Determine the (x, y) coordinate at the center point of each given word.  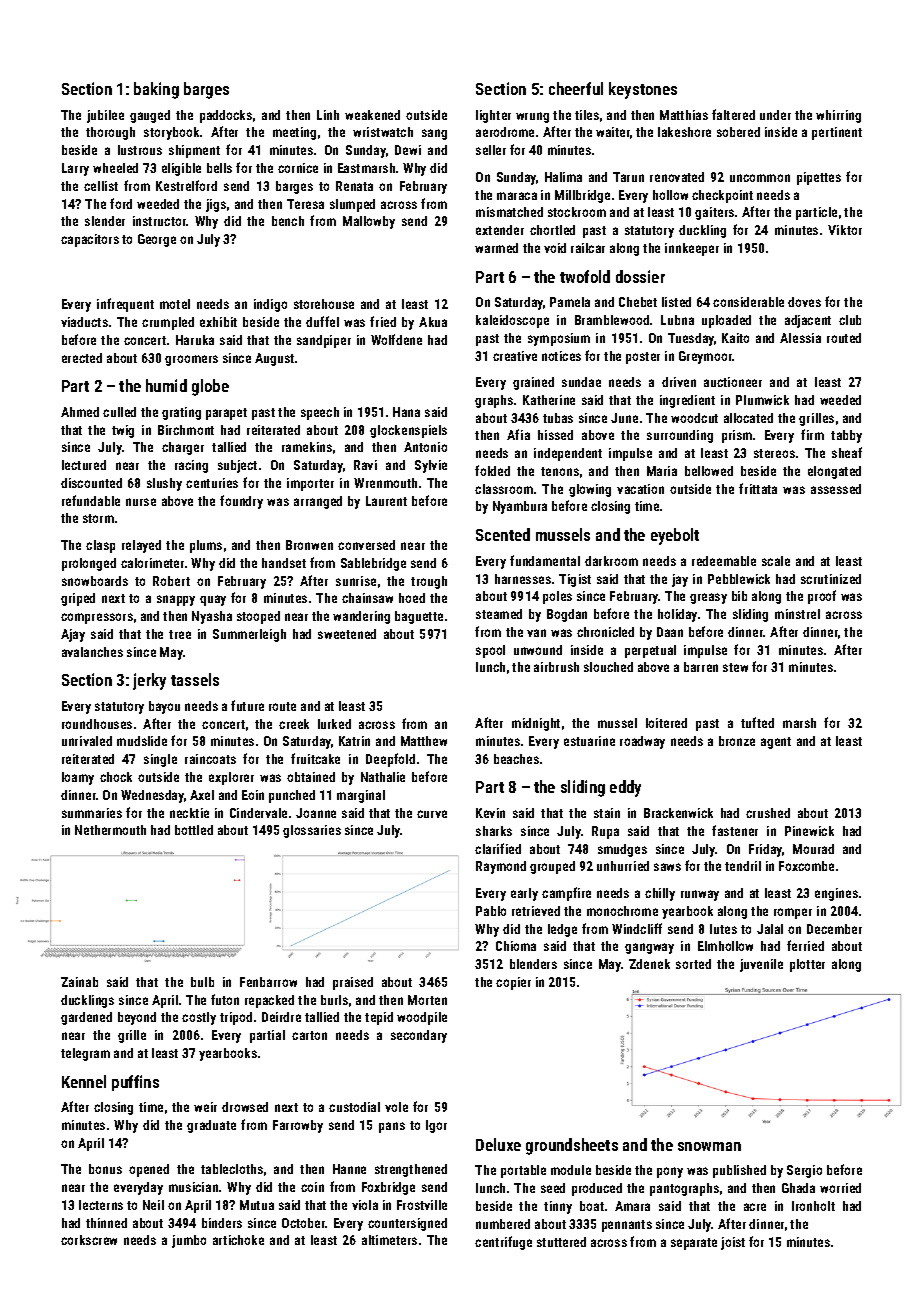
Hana (406, 412)
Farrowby (298, 1126)
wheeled (115, 168)
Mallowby (369, 222)
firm (812, 434)
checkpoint (722, 196)
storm (98, 518)
